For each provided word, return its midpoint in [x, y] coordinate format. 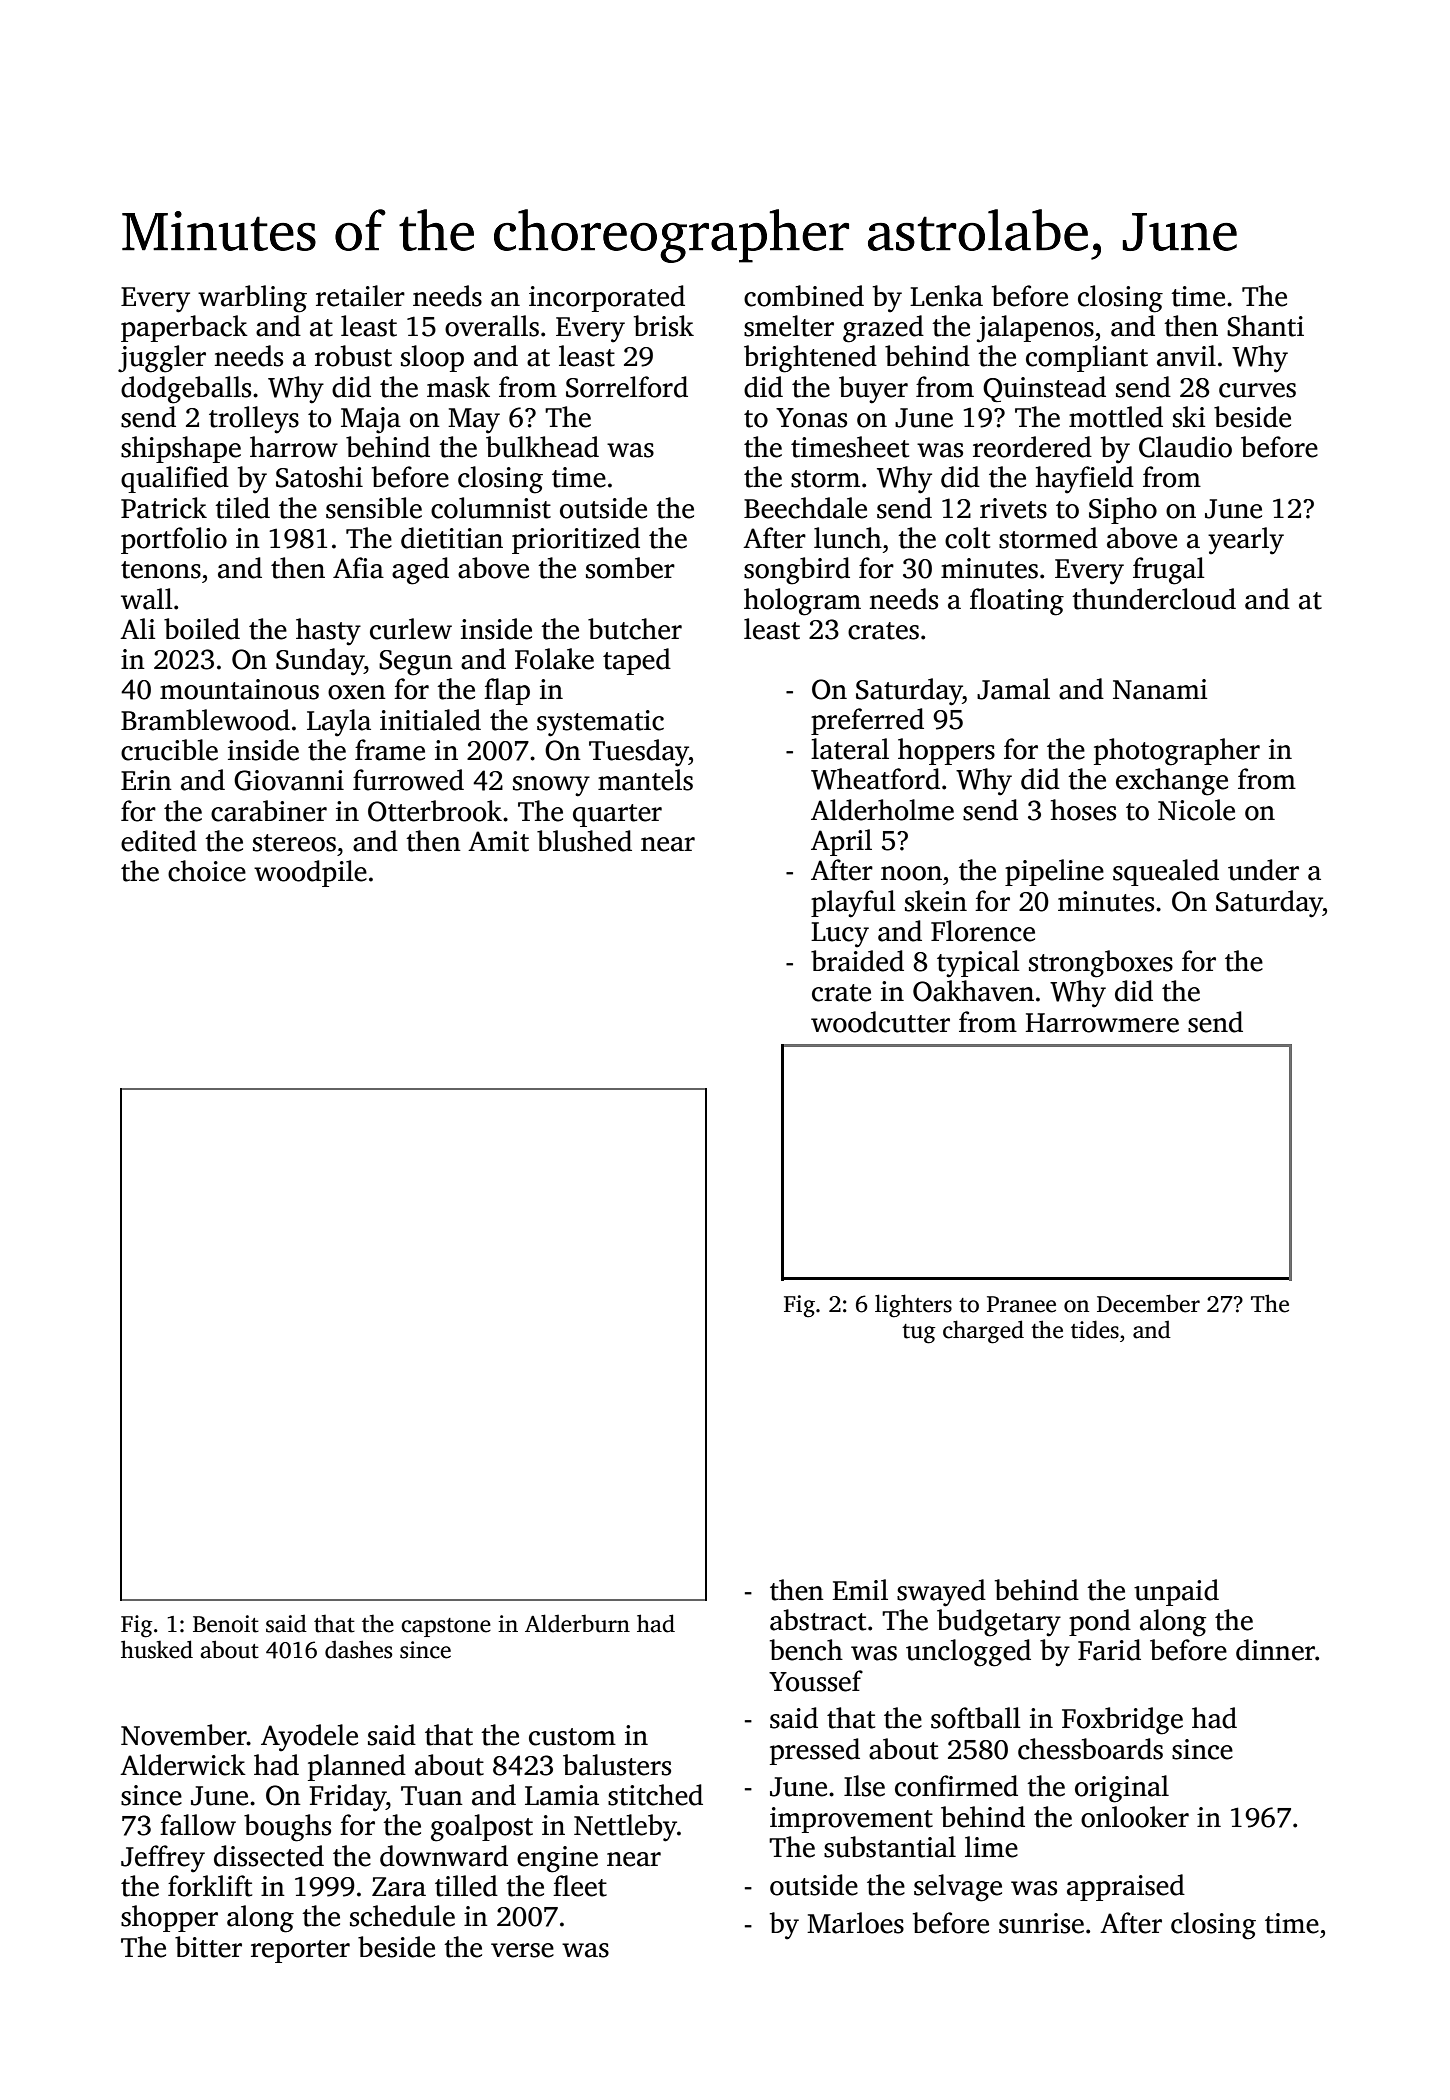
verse [522, 1950]
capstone [446, 1627]
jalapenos [1035, 329]
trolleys [254, 420]
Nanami [1160, 689]
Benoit [226, 1624]
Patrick [164, 508]
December [1148, 1303]
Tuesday [639, 753]
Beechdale [805, 508]
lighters [913, 1306]
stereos [294, 843]
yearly [1246, 541]
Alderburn [577, 1623]
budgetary [999, 1623]
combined [804, 296]
